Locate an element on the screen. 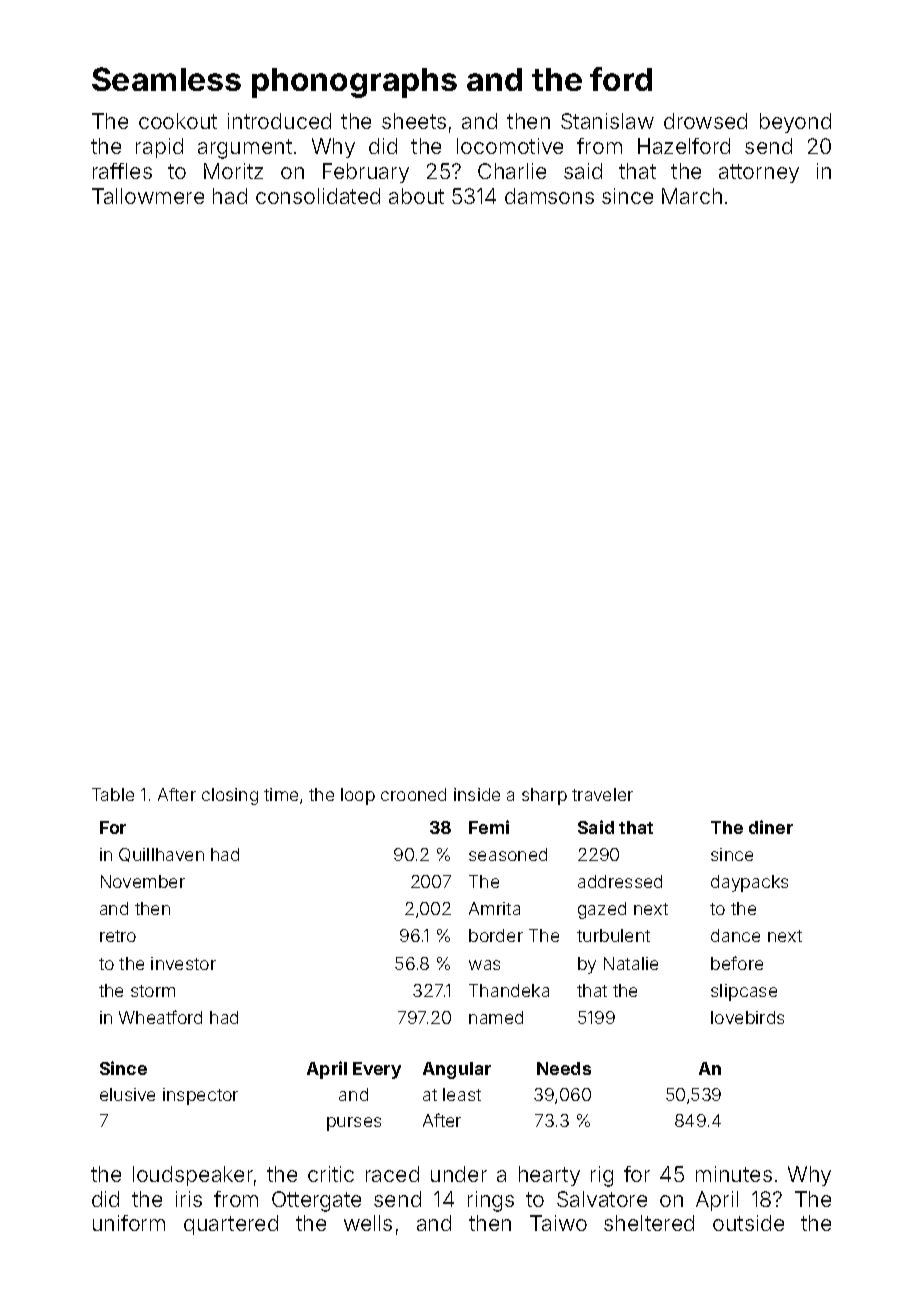  dance is located at coordinates (735, 935).
